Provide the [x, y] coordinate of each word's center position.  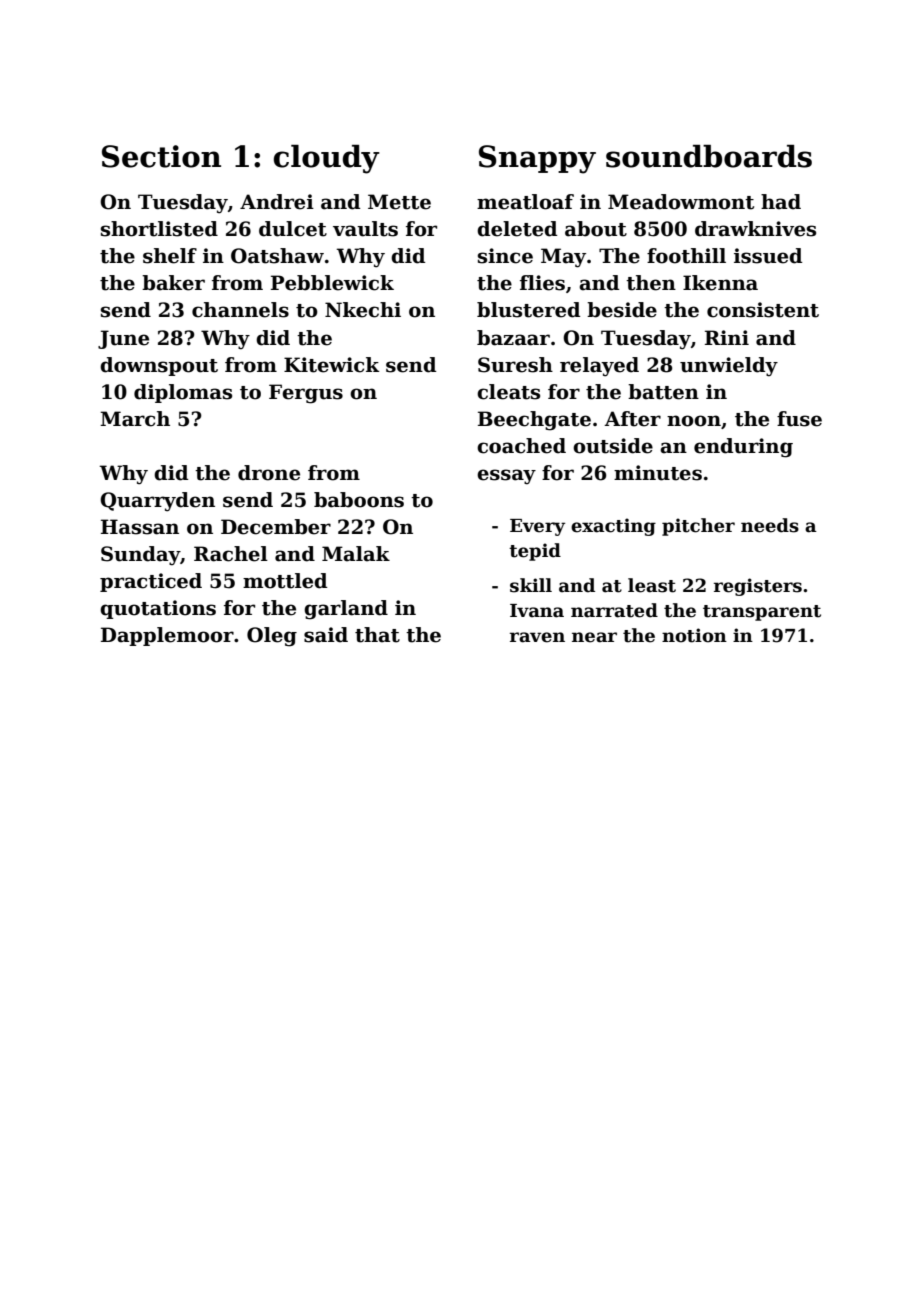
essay [506, 477]
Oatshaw [277, 256]
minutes [658, 473]
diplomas [183, 393]
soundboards [709, 156]
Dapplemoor [167, 636]
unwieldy [729, 367]
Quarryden [157, 502]
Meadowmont [681, 202]
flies [542, 283]
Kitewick [331, 365]
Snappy [537, 159]
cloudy [327, 159]
